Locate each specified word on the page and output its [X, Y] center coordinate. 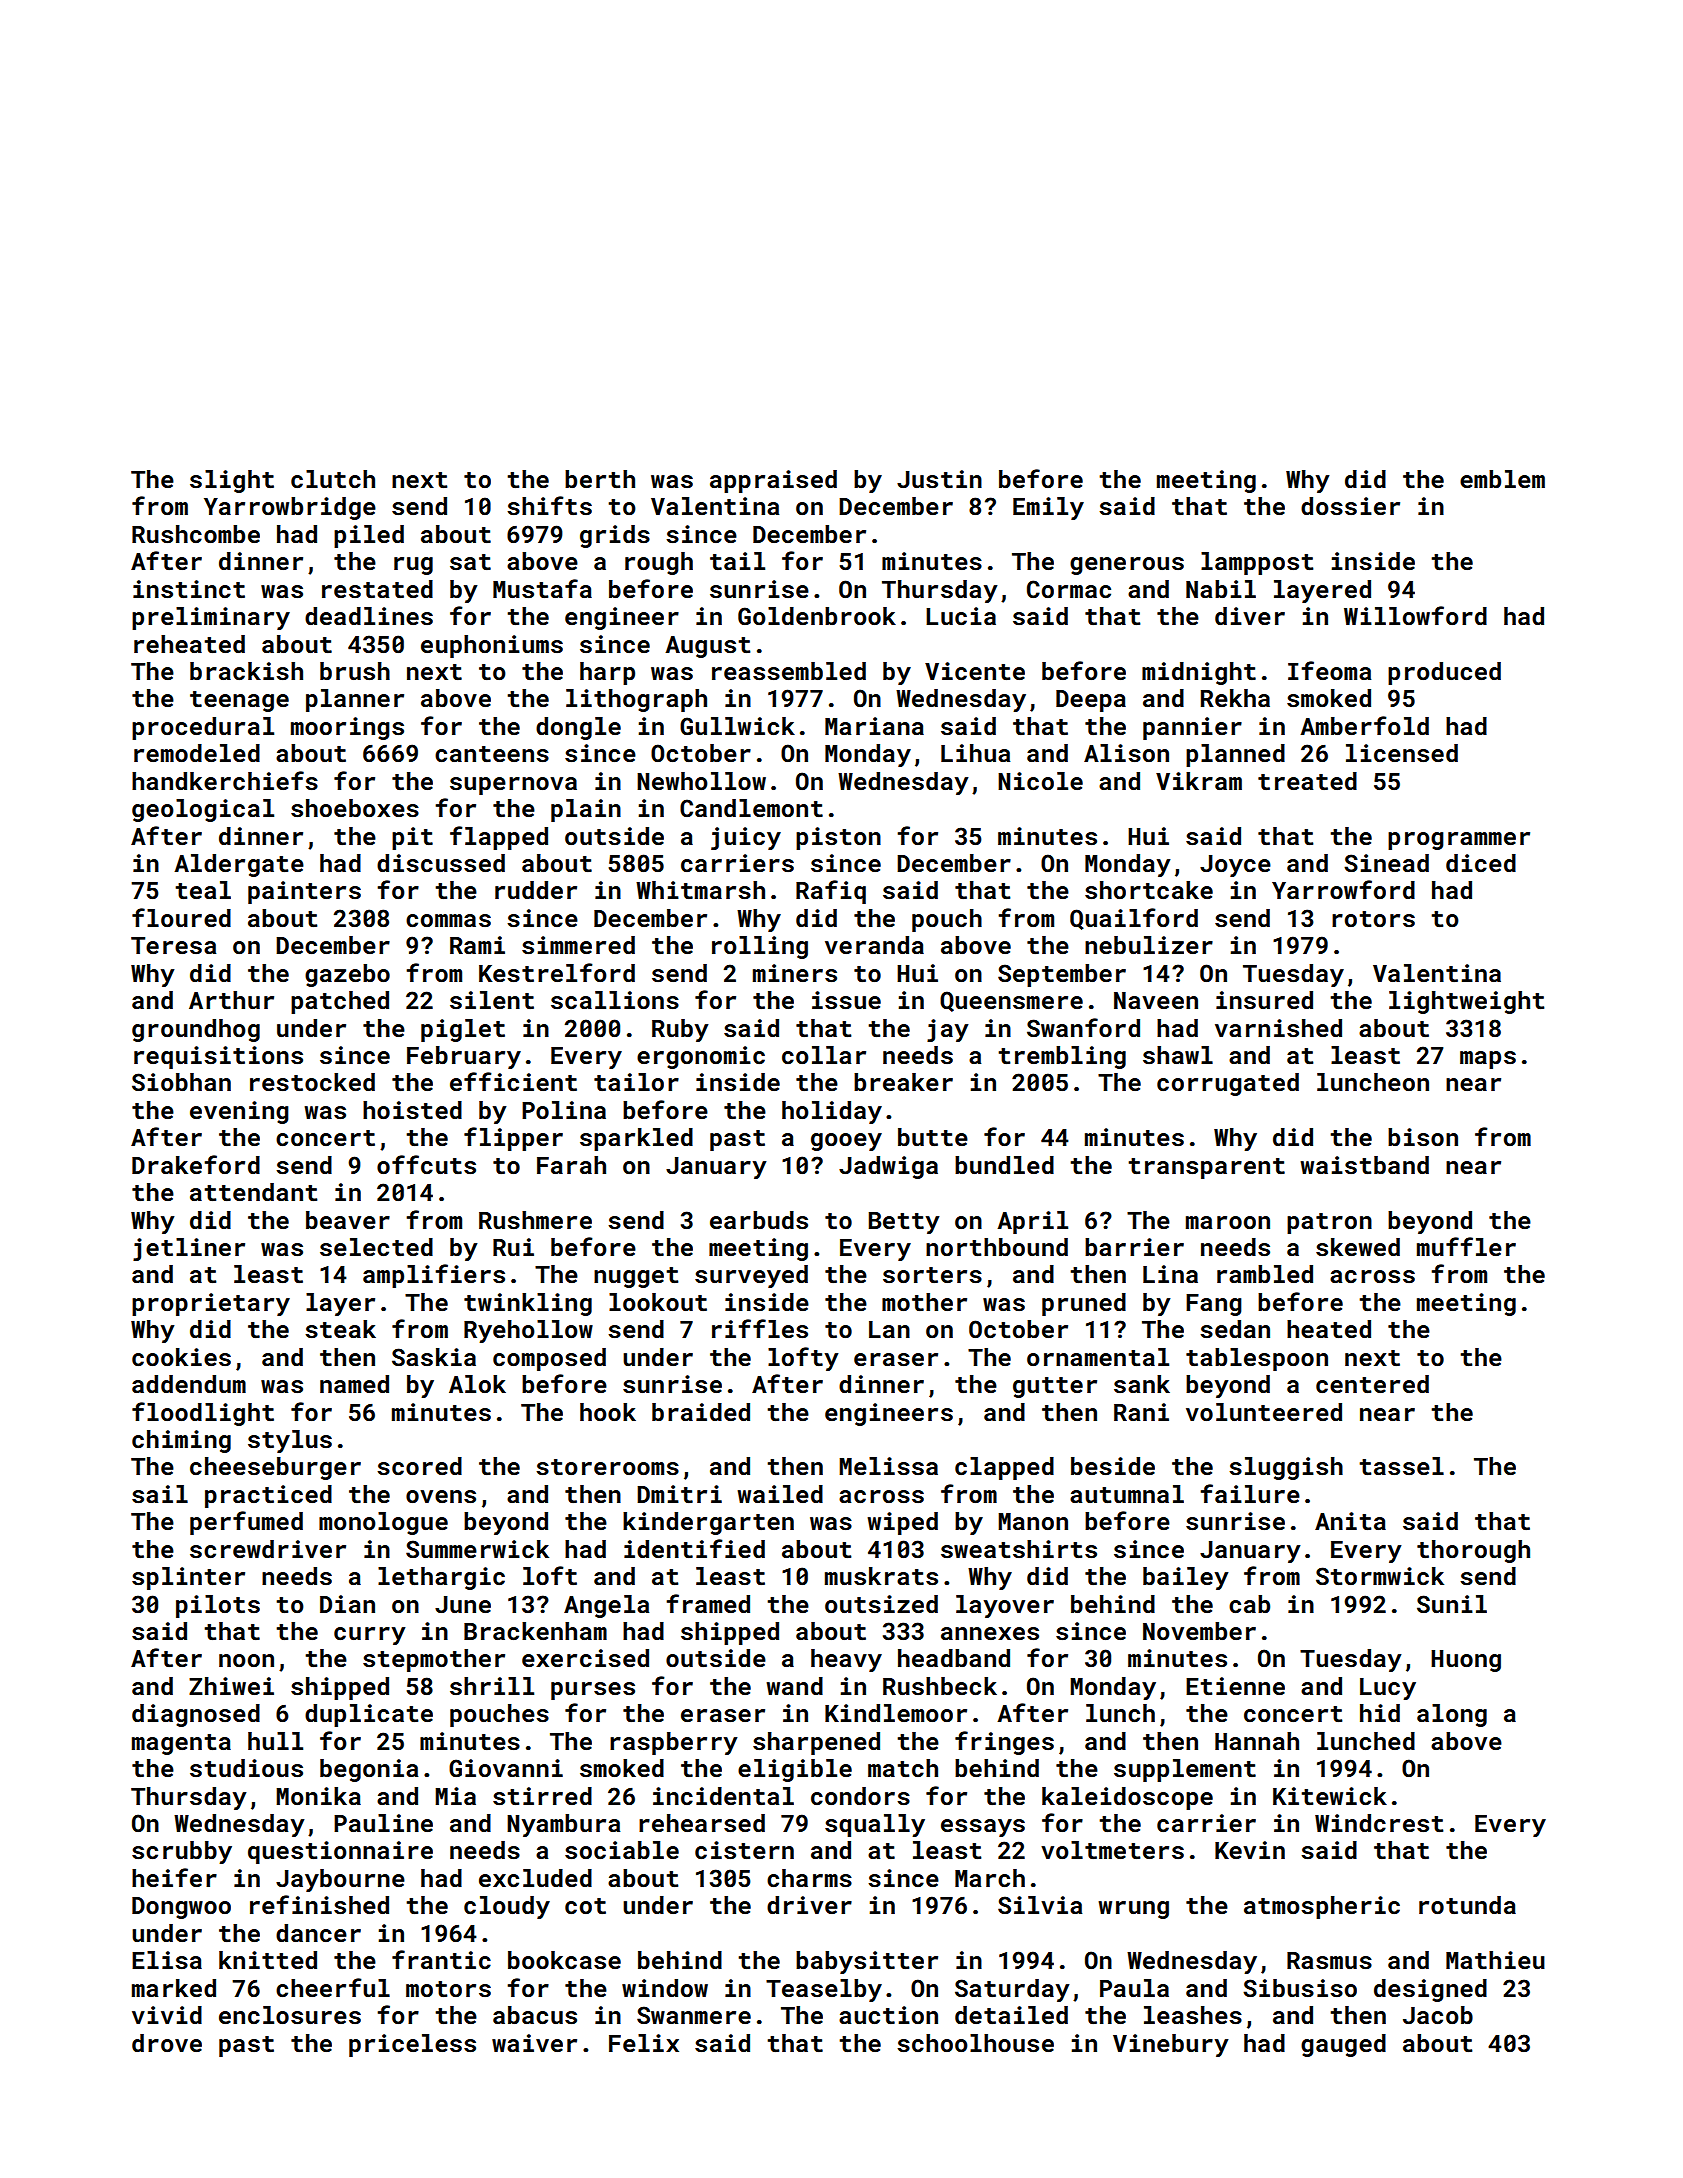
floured [181, 917]
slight [232, 481]
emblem [1502, 479]
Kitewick [1330, 1796]
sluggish [1286, 1468]
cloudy [507, 1907]
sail [160, 1494]
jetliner [189, 1249]
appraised [773, 481]
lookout [658, 1302]
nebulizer [1149, 945]
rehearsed [702, 1823]
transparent [1206, 1168]
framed [708, 1603]
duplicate [369, 1715]
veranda [874, 945]
